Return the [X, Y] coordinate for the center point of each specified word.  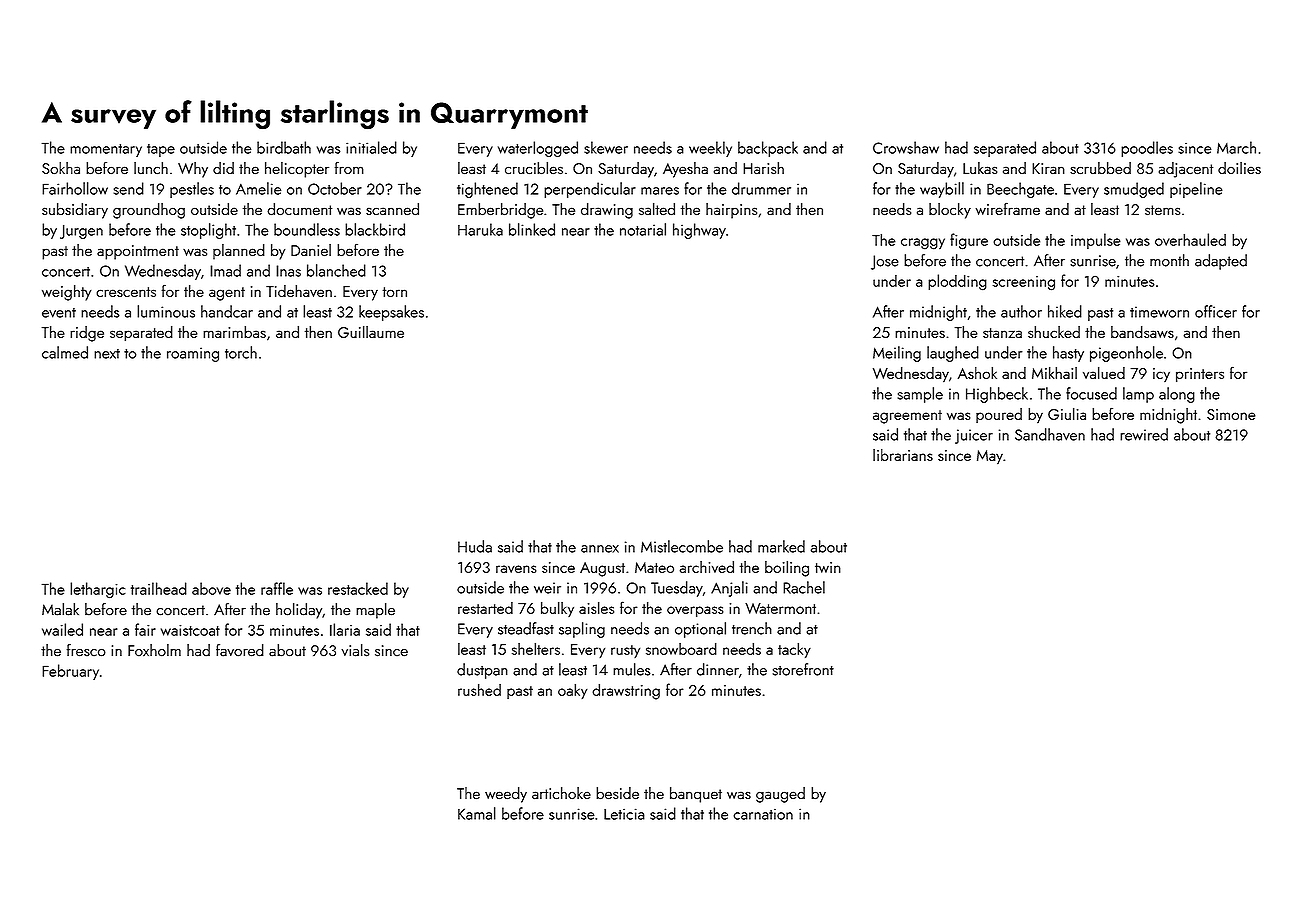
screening [1024, 283]
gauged [780, 795]
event [59, 313]
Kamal [477, 813]
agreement [907, 417]
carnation [763, 814]
